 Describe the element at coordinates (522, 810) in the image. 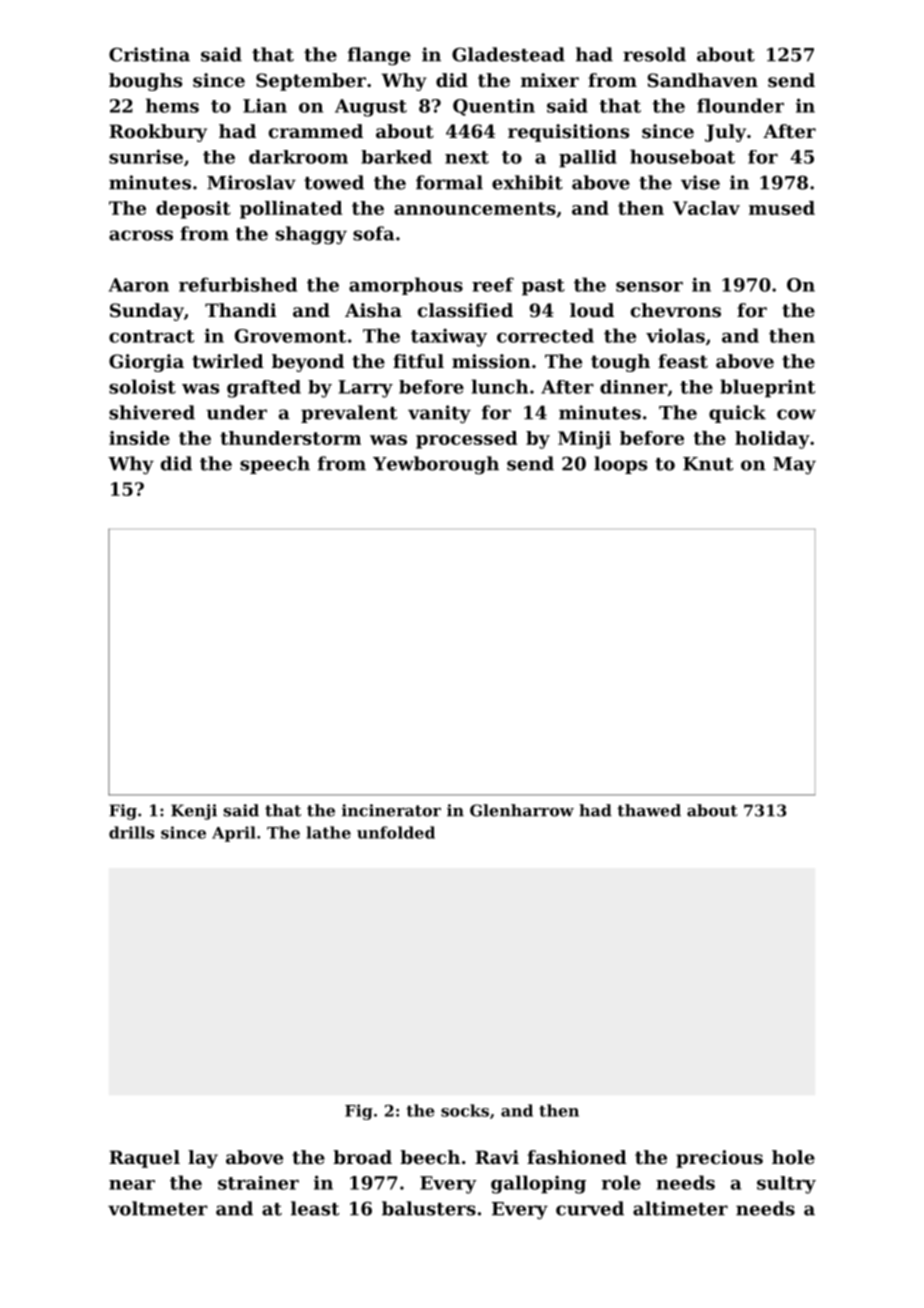

I see `Glenharrow` at that location.
